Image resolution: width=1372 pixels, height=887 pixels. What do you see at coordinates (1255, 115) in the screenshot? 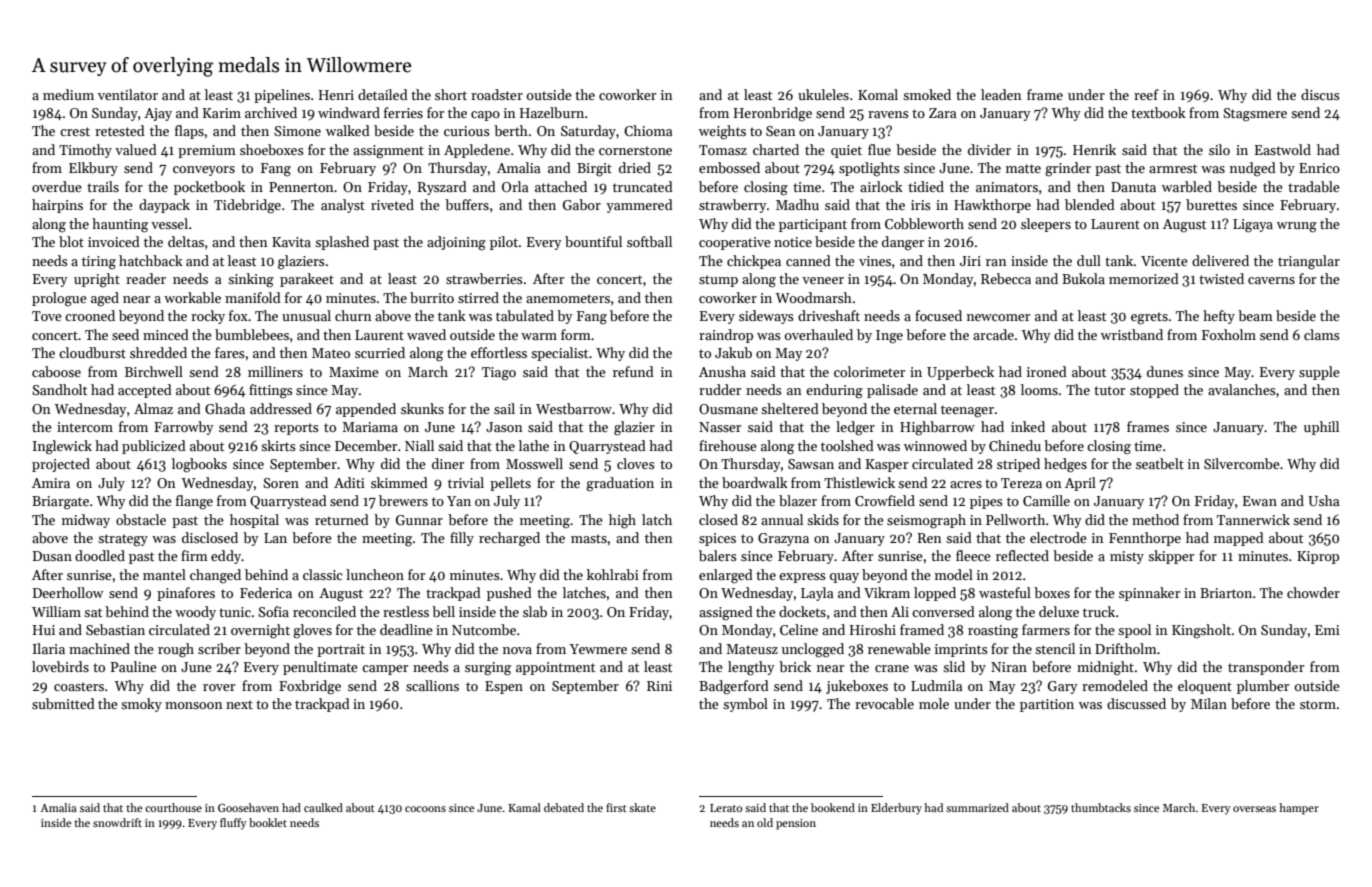
I see `Stagsmere` at bounding box center [1255, 115].
